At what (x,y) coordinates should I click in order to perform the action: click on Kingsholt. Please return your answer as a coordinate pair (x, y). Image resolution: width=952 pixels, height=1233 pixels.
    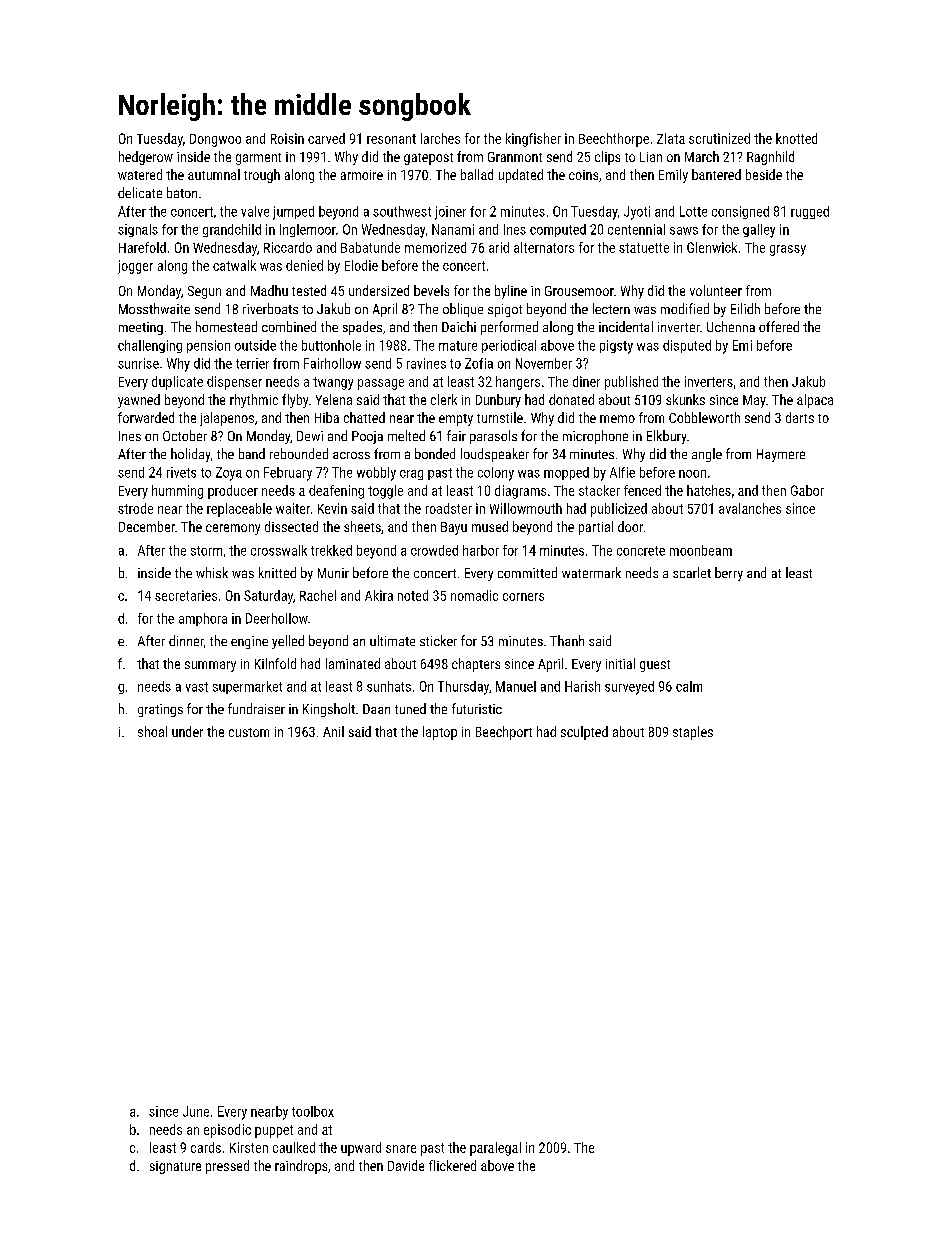
    Looking at the image, I should click on (329, 710).
